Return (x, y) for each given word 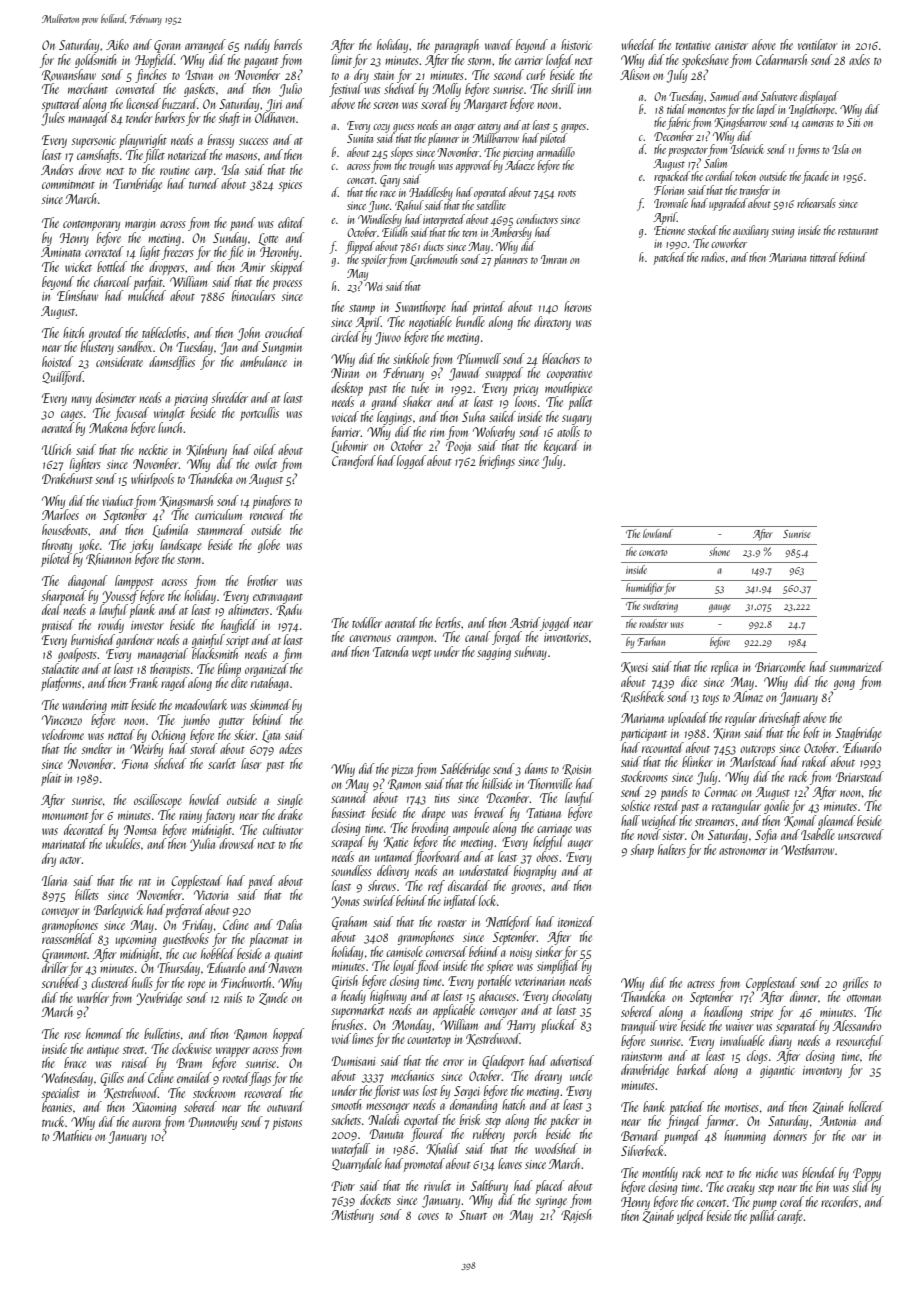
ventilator (818, 44)
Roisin (576, 769)
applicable (454, 1011)
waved (498, 44)
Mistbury (352, 1216)
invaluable (742, 1040)
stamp (362, 310)
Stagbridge (858, 734)
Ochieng (168, 736)
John (248, 334)
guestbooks (186, 940)
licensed (143, 103)
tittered (824, 257)
